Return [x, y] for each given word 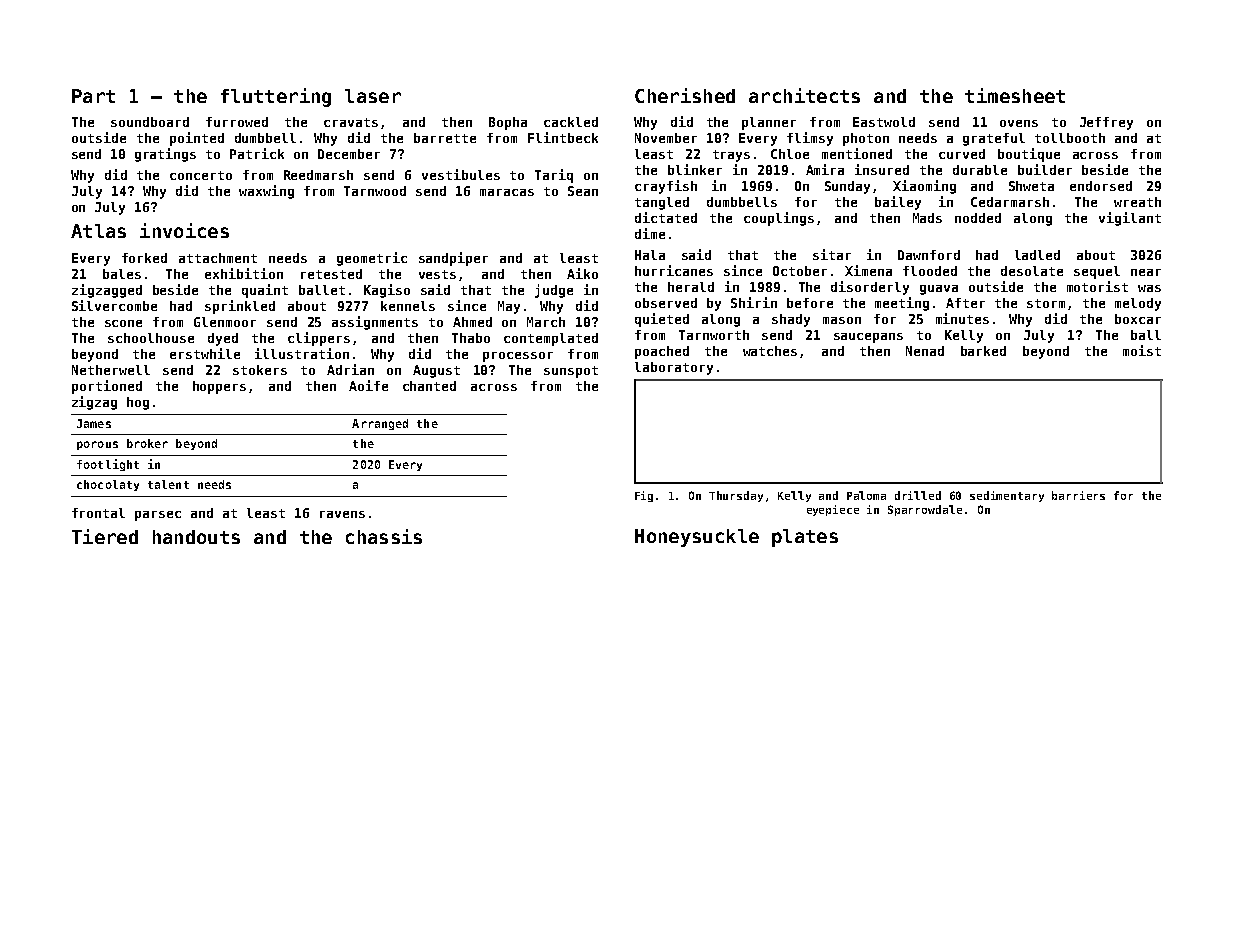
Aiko [582, 273]
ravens [342, 514]
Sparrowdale [925, 510]
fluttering [276, 97]
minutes [962, 318]
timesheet [1015, 95]
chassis [384, 536]
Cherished [685, 95]
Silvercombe [114, 305]
